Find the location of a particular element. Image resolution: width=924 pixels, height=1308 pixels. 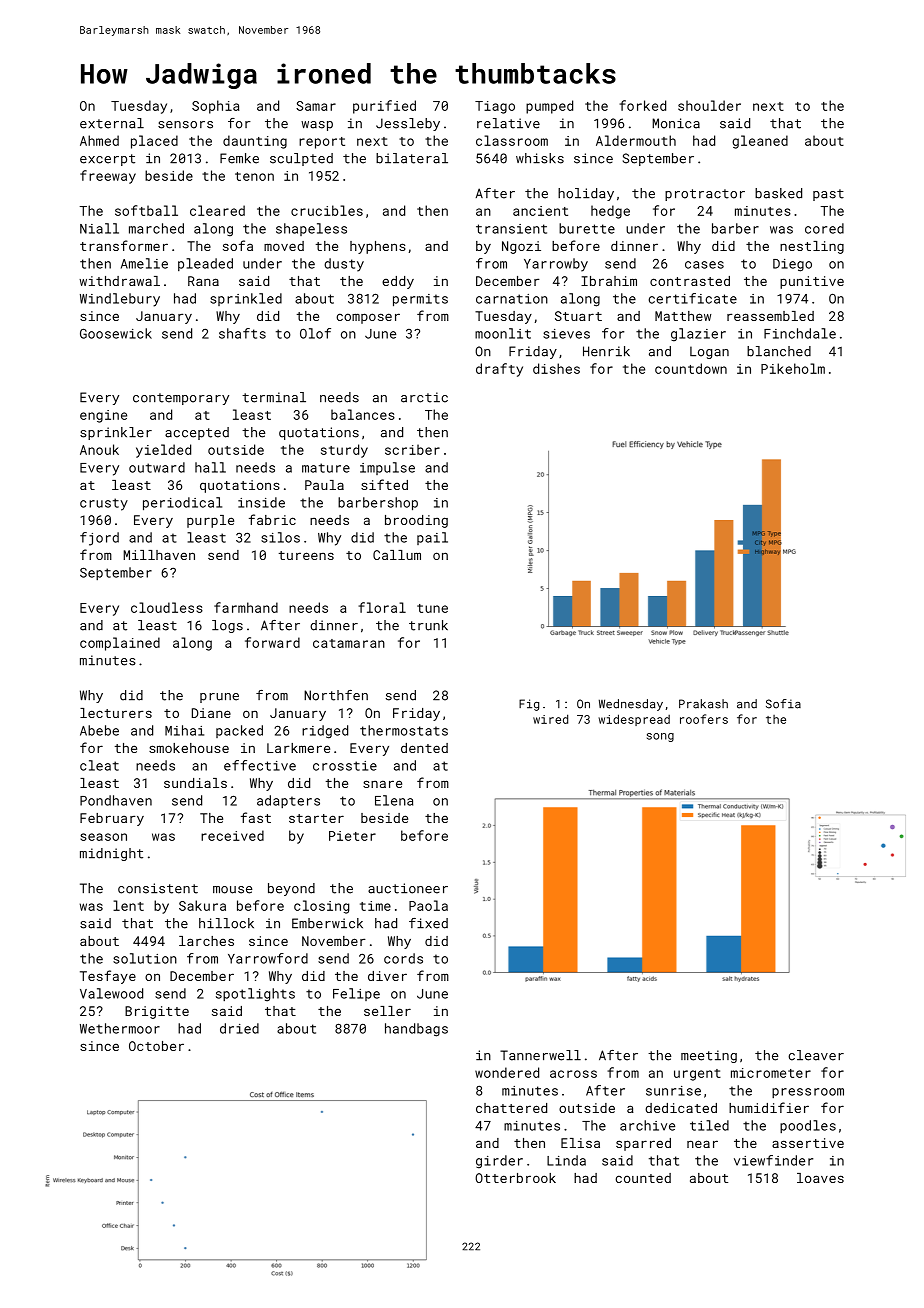

Sofia is located at coordinates (783, 704).
